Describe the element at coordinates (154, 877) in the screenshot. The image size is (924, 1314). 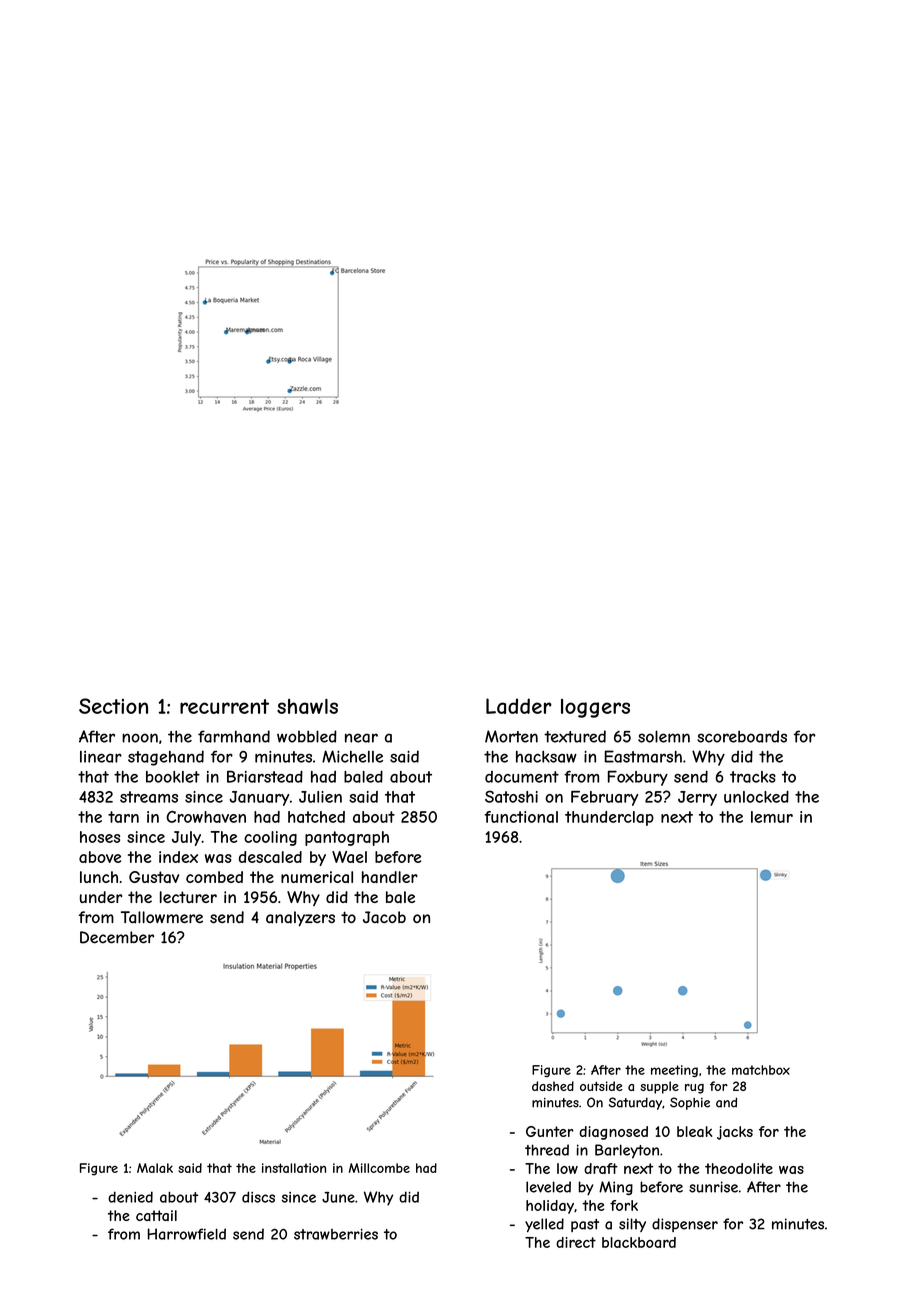
I see `Gustav` at that location.
